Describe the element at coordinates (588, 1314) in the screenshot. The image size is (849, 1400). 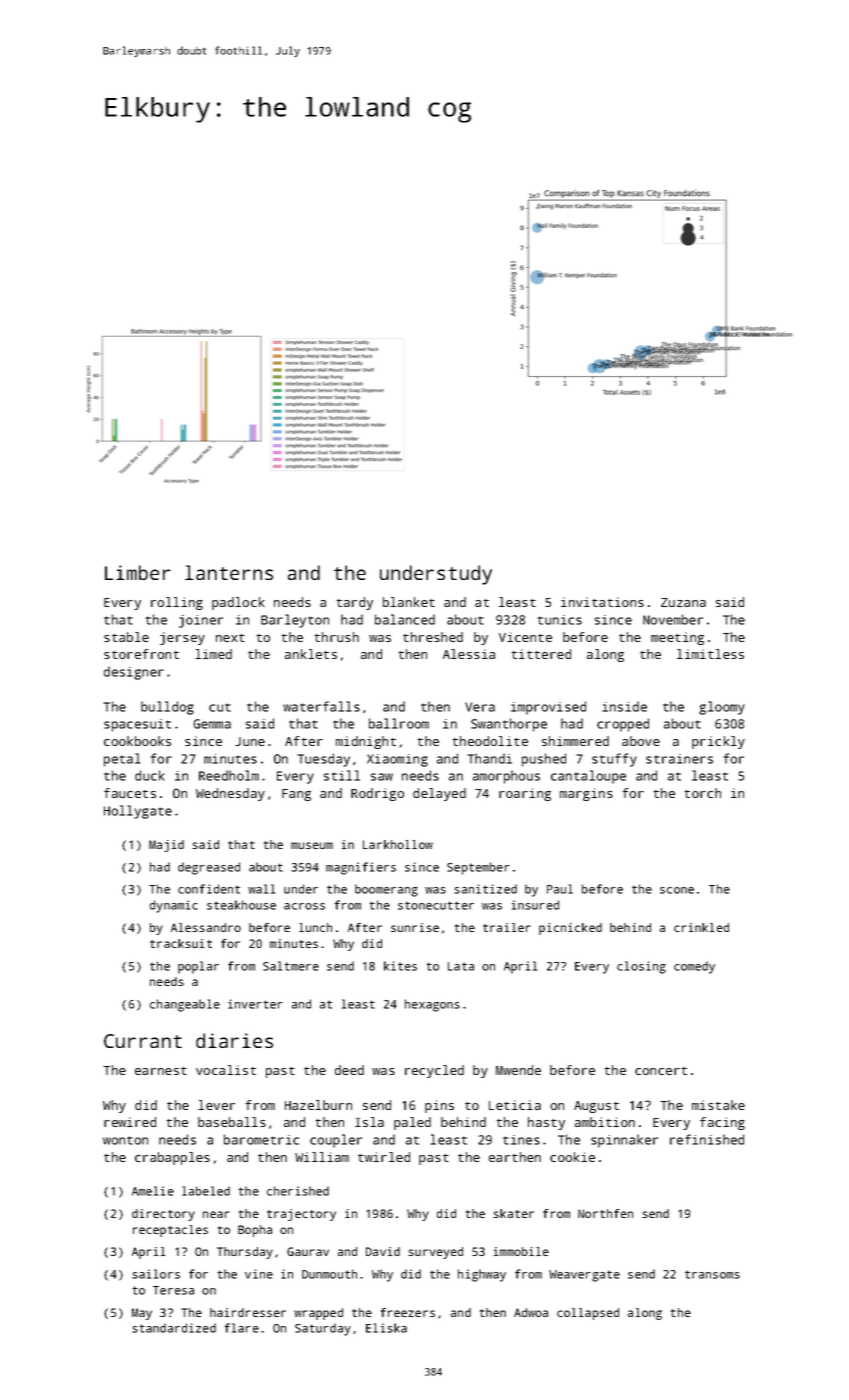
I see `collapsed` at that location.
